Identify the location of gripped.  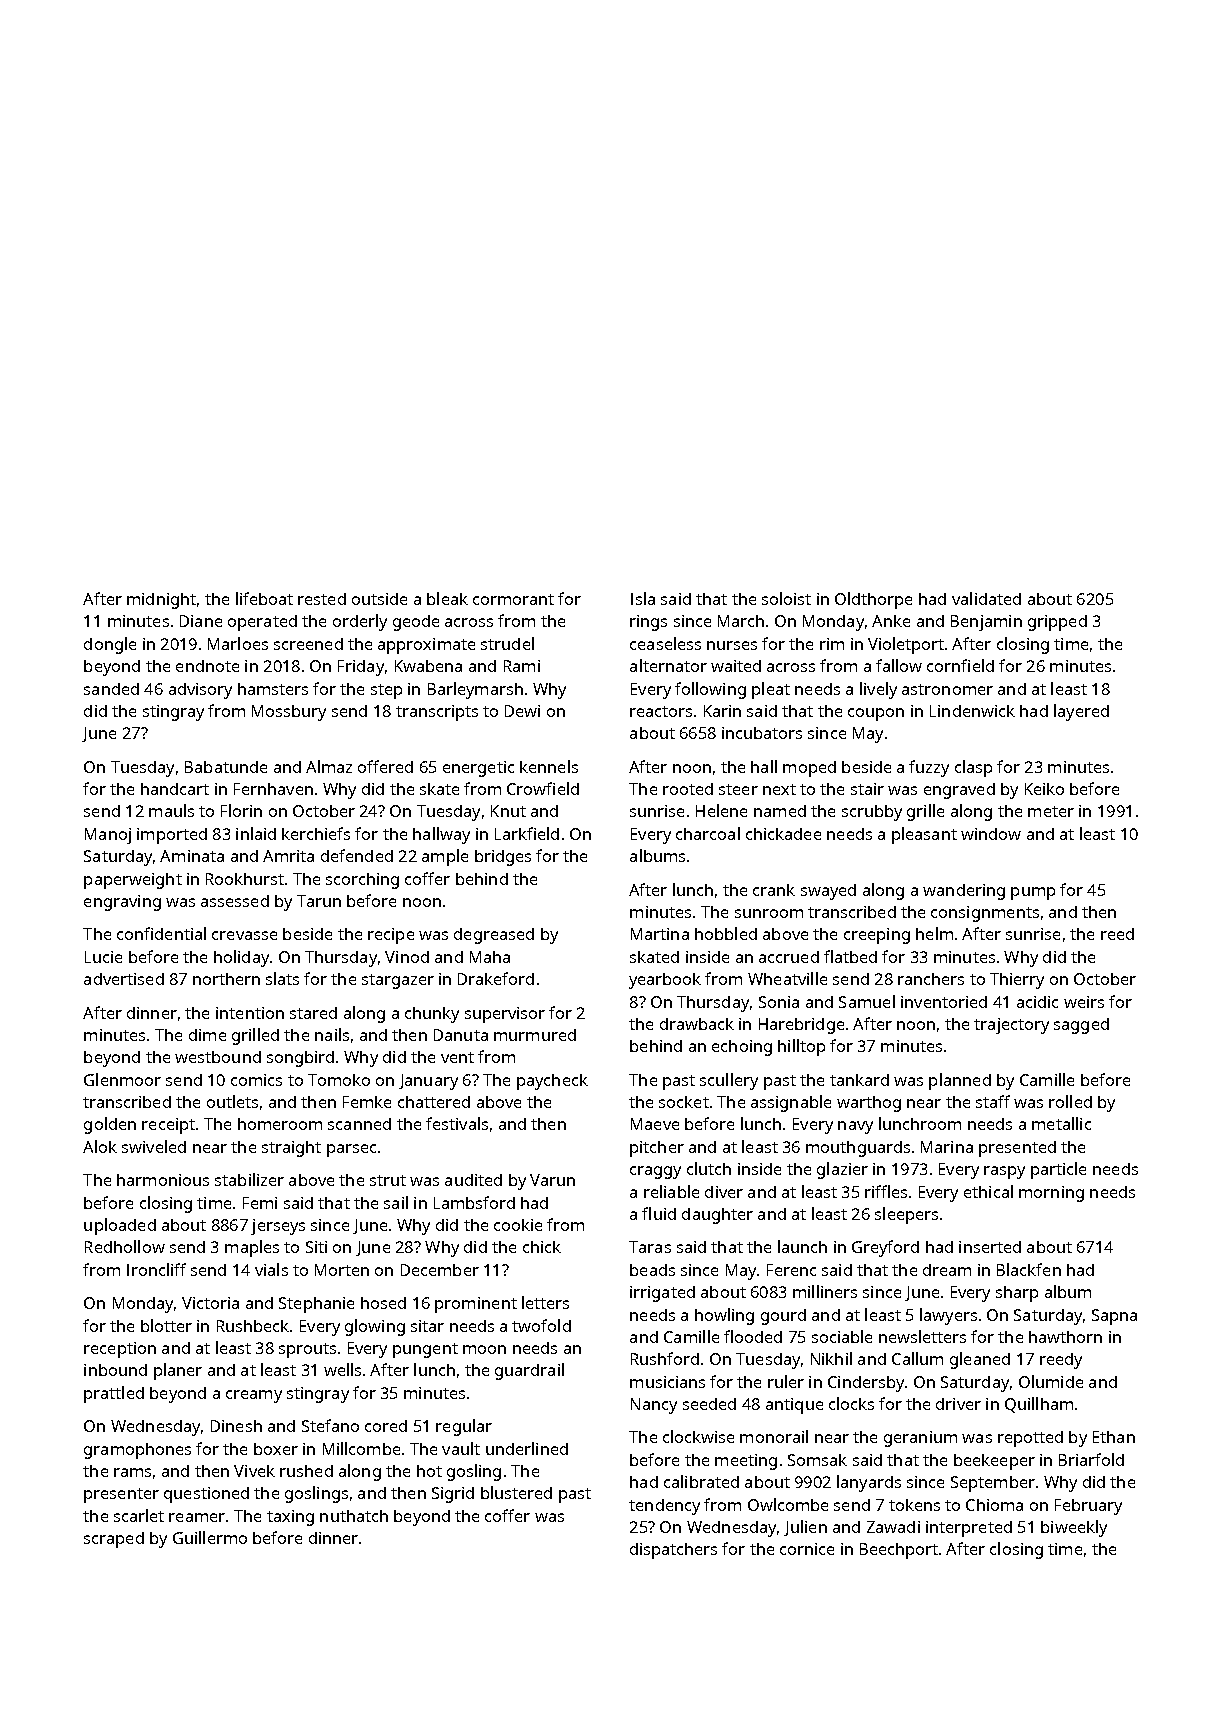
(1057, 623).
